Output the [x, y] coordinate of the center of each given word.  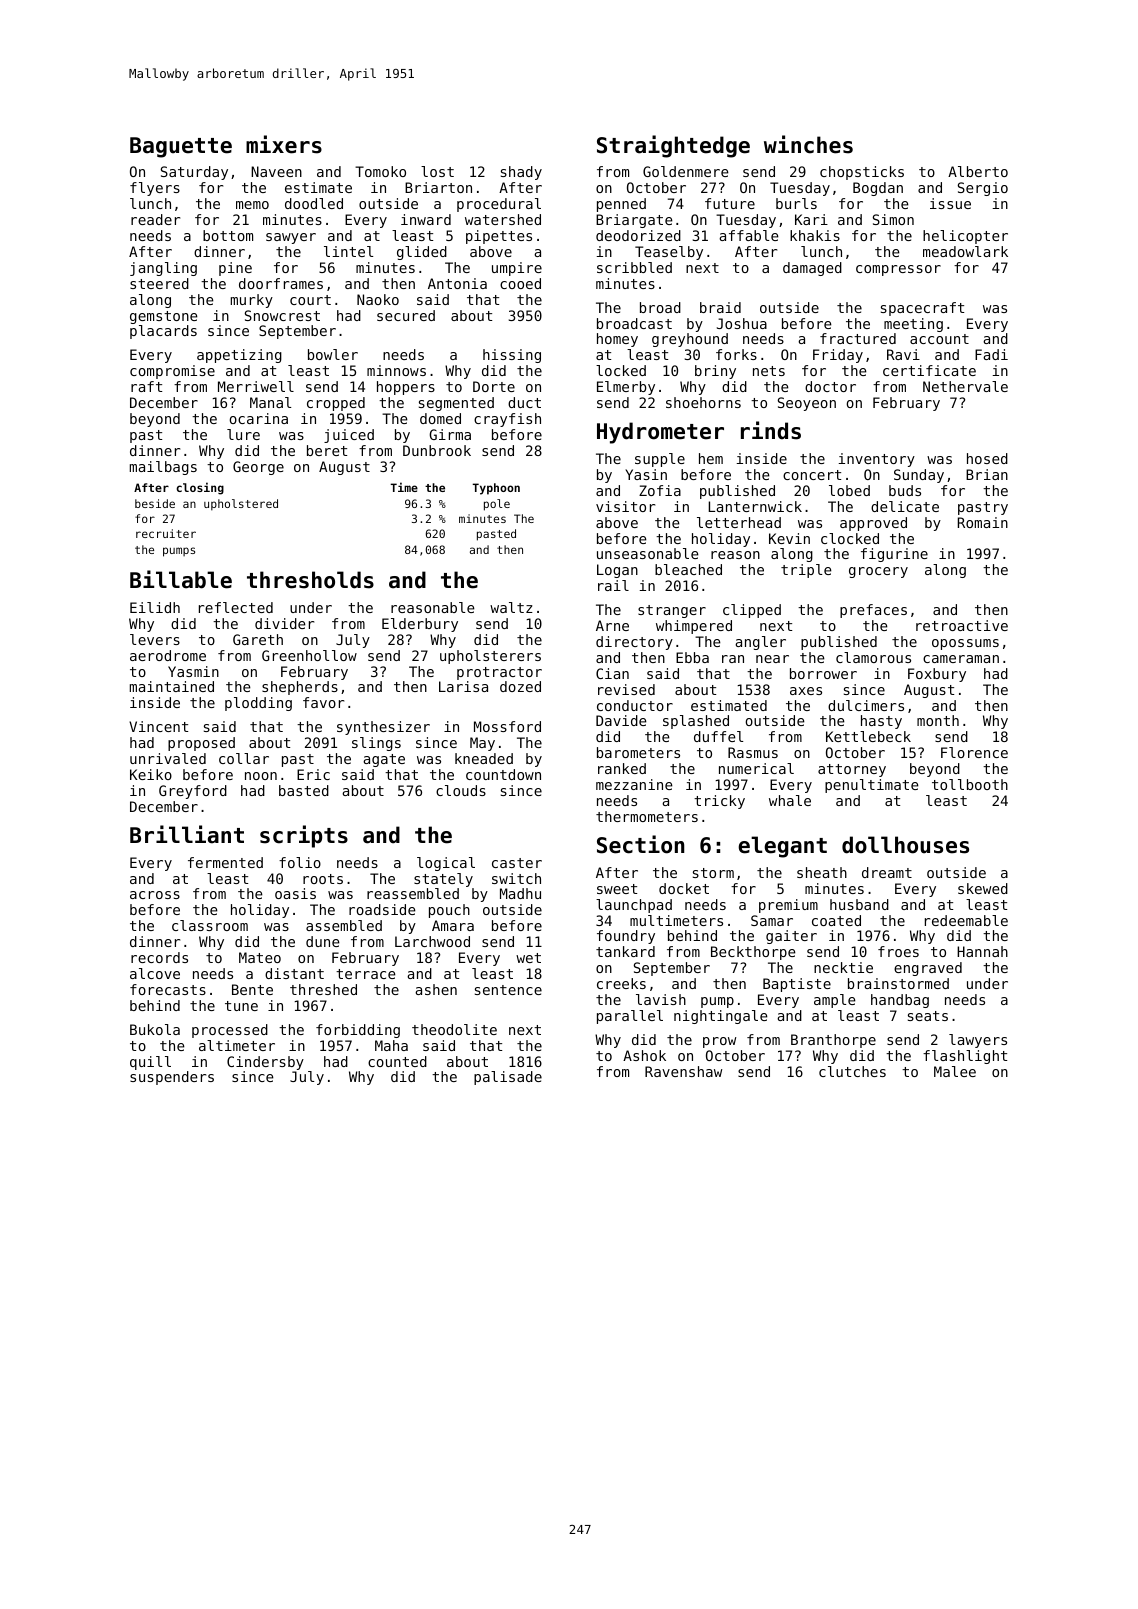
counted [397, 1061]
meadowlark [965, 251]
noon [261, 776]
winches [808, 144]
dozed [520, 686]
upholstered [241, 505]
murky [252, 301]
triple [806, 571]
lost [437, 171]
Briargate [634, 221]
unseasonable [648, 553]
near [772, 659]
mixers [284, 144]
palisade [508, 1078]
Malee [955, 1071]
